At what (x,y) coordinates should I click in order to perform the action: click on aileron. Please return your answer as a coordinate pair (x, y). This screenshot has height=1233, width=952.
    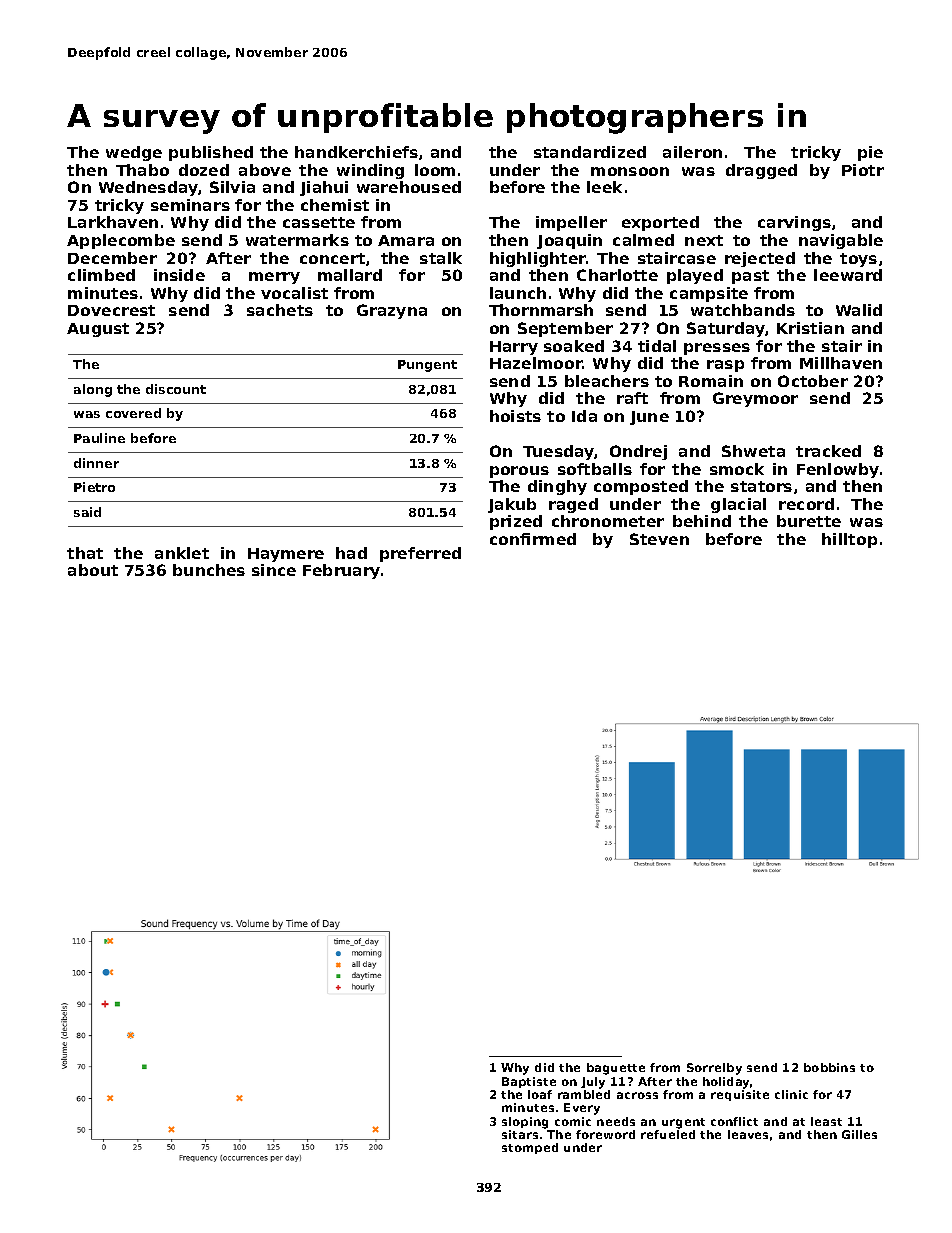
    Looking at the image, I should click on (692, 152).
